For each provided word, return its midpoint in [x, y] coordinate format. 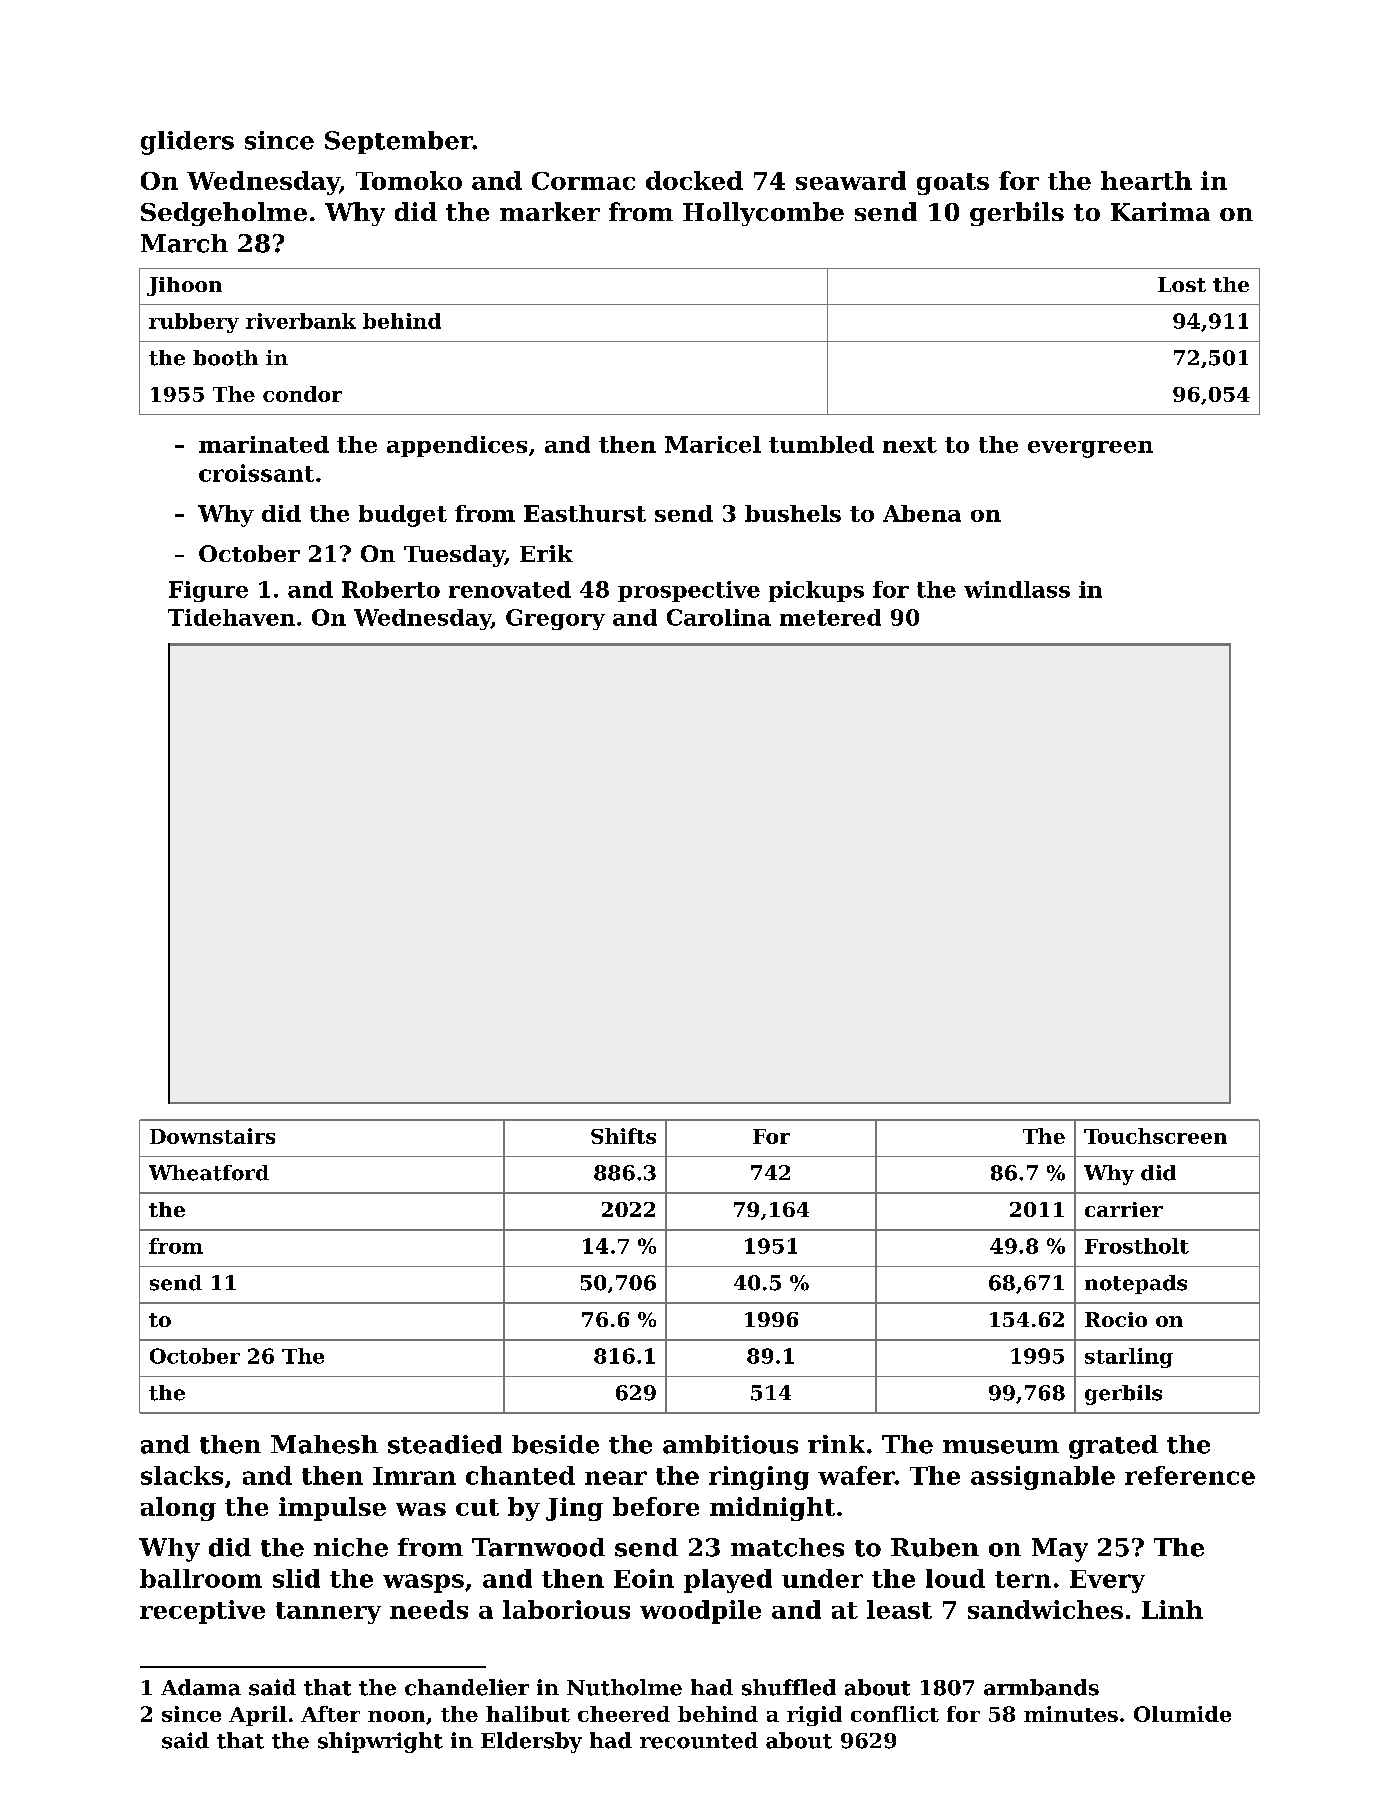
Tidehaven [231, 617]
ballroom [201, 1578]
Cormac [583, 181]
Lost [1182, 284]
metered [830, 617]
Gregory [555, 619]
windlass [1017, 589]
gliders [187, 143]
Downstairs [212, 1136]
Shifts [623, 1136]
